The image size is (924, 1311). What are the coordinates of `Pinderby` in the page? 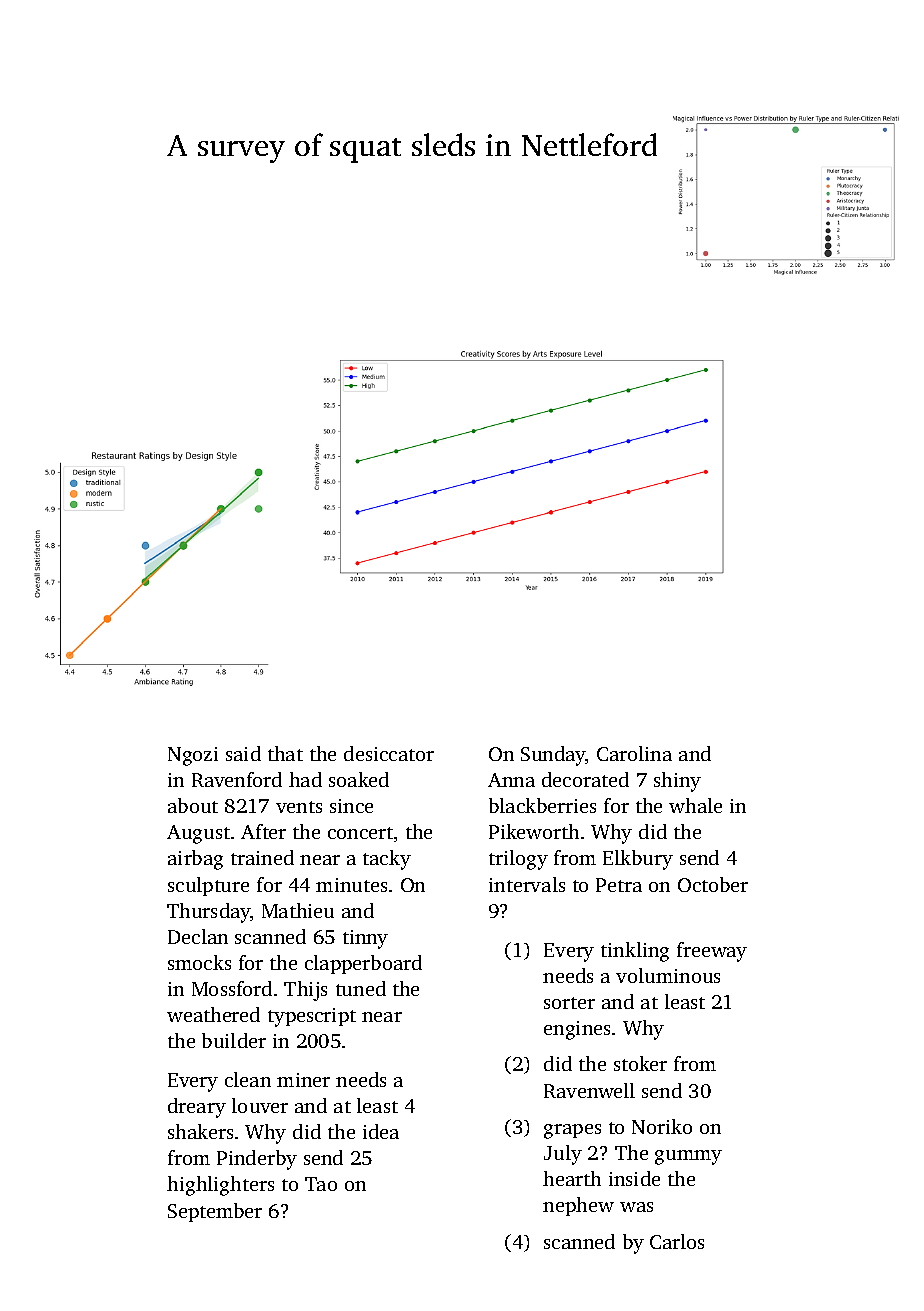 It's located at (257, 1160).
